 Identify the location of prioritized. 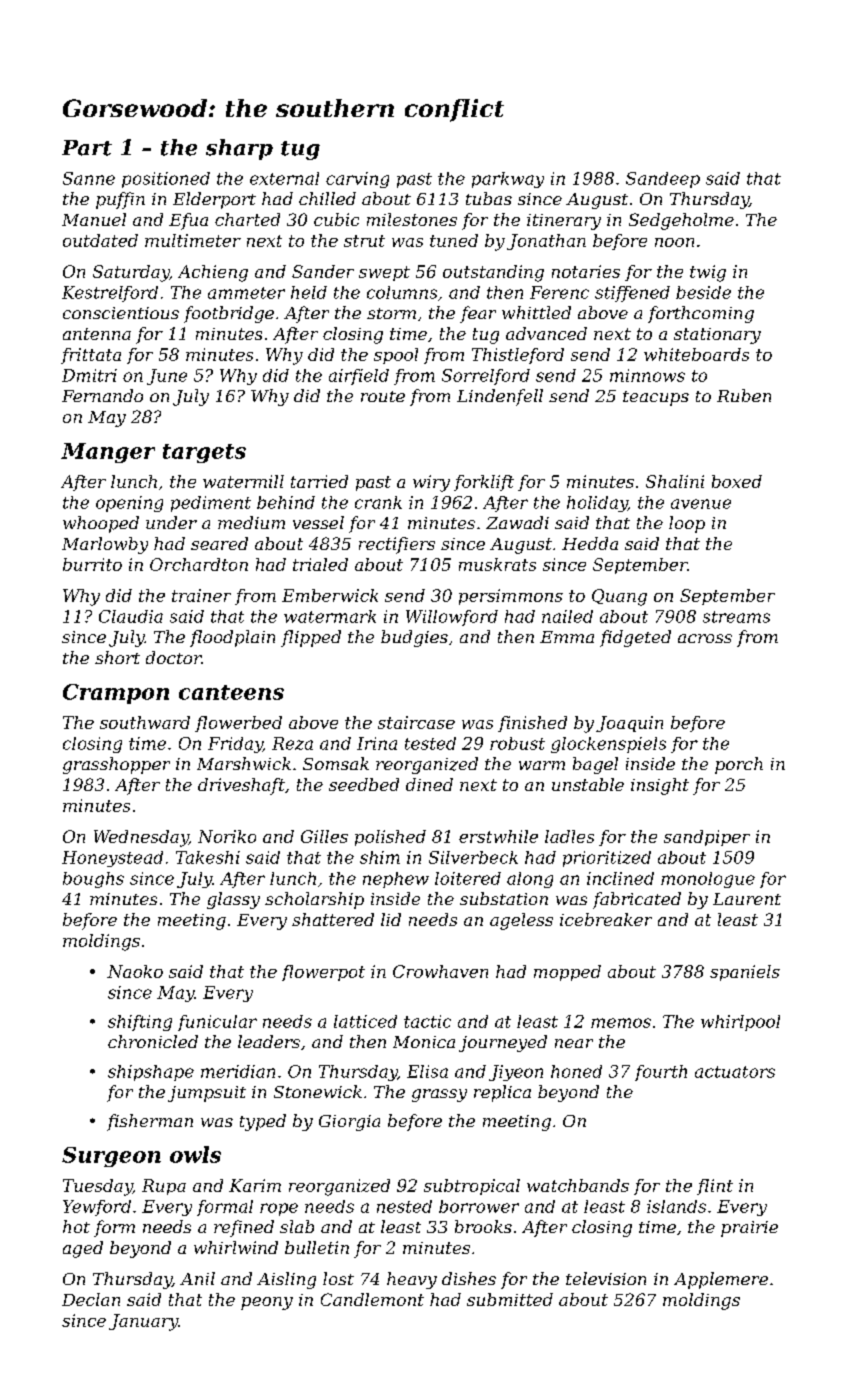
(607, 859).
